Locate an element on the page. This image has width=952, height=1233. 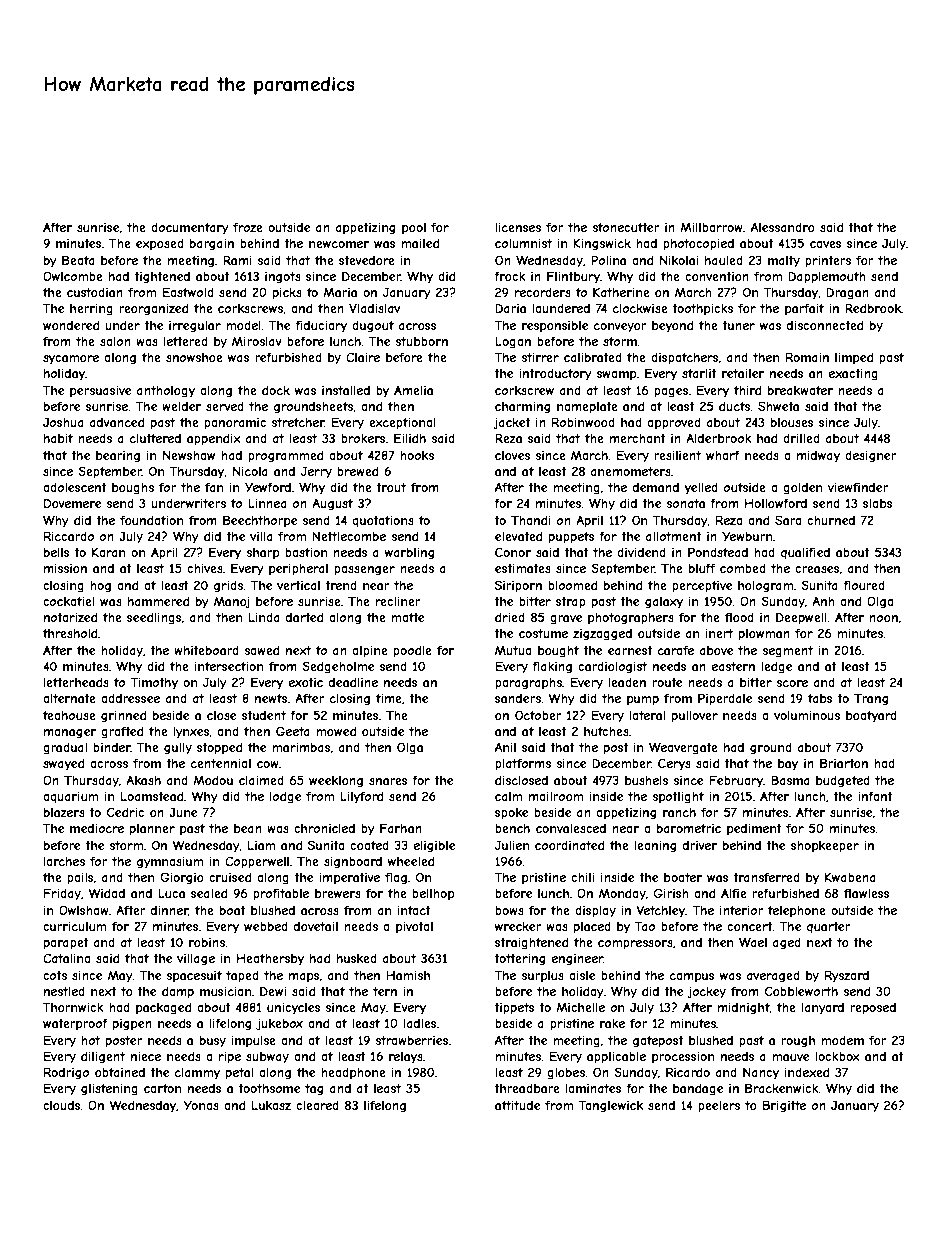
attitude is located at coordinates (517, 1105).
